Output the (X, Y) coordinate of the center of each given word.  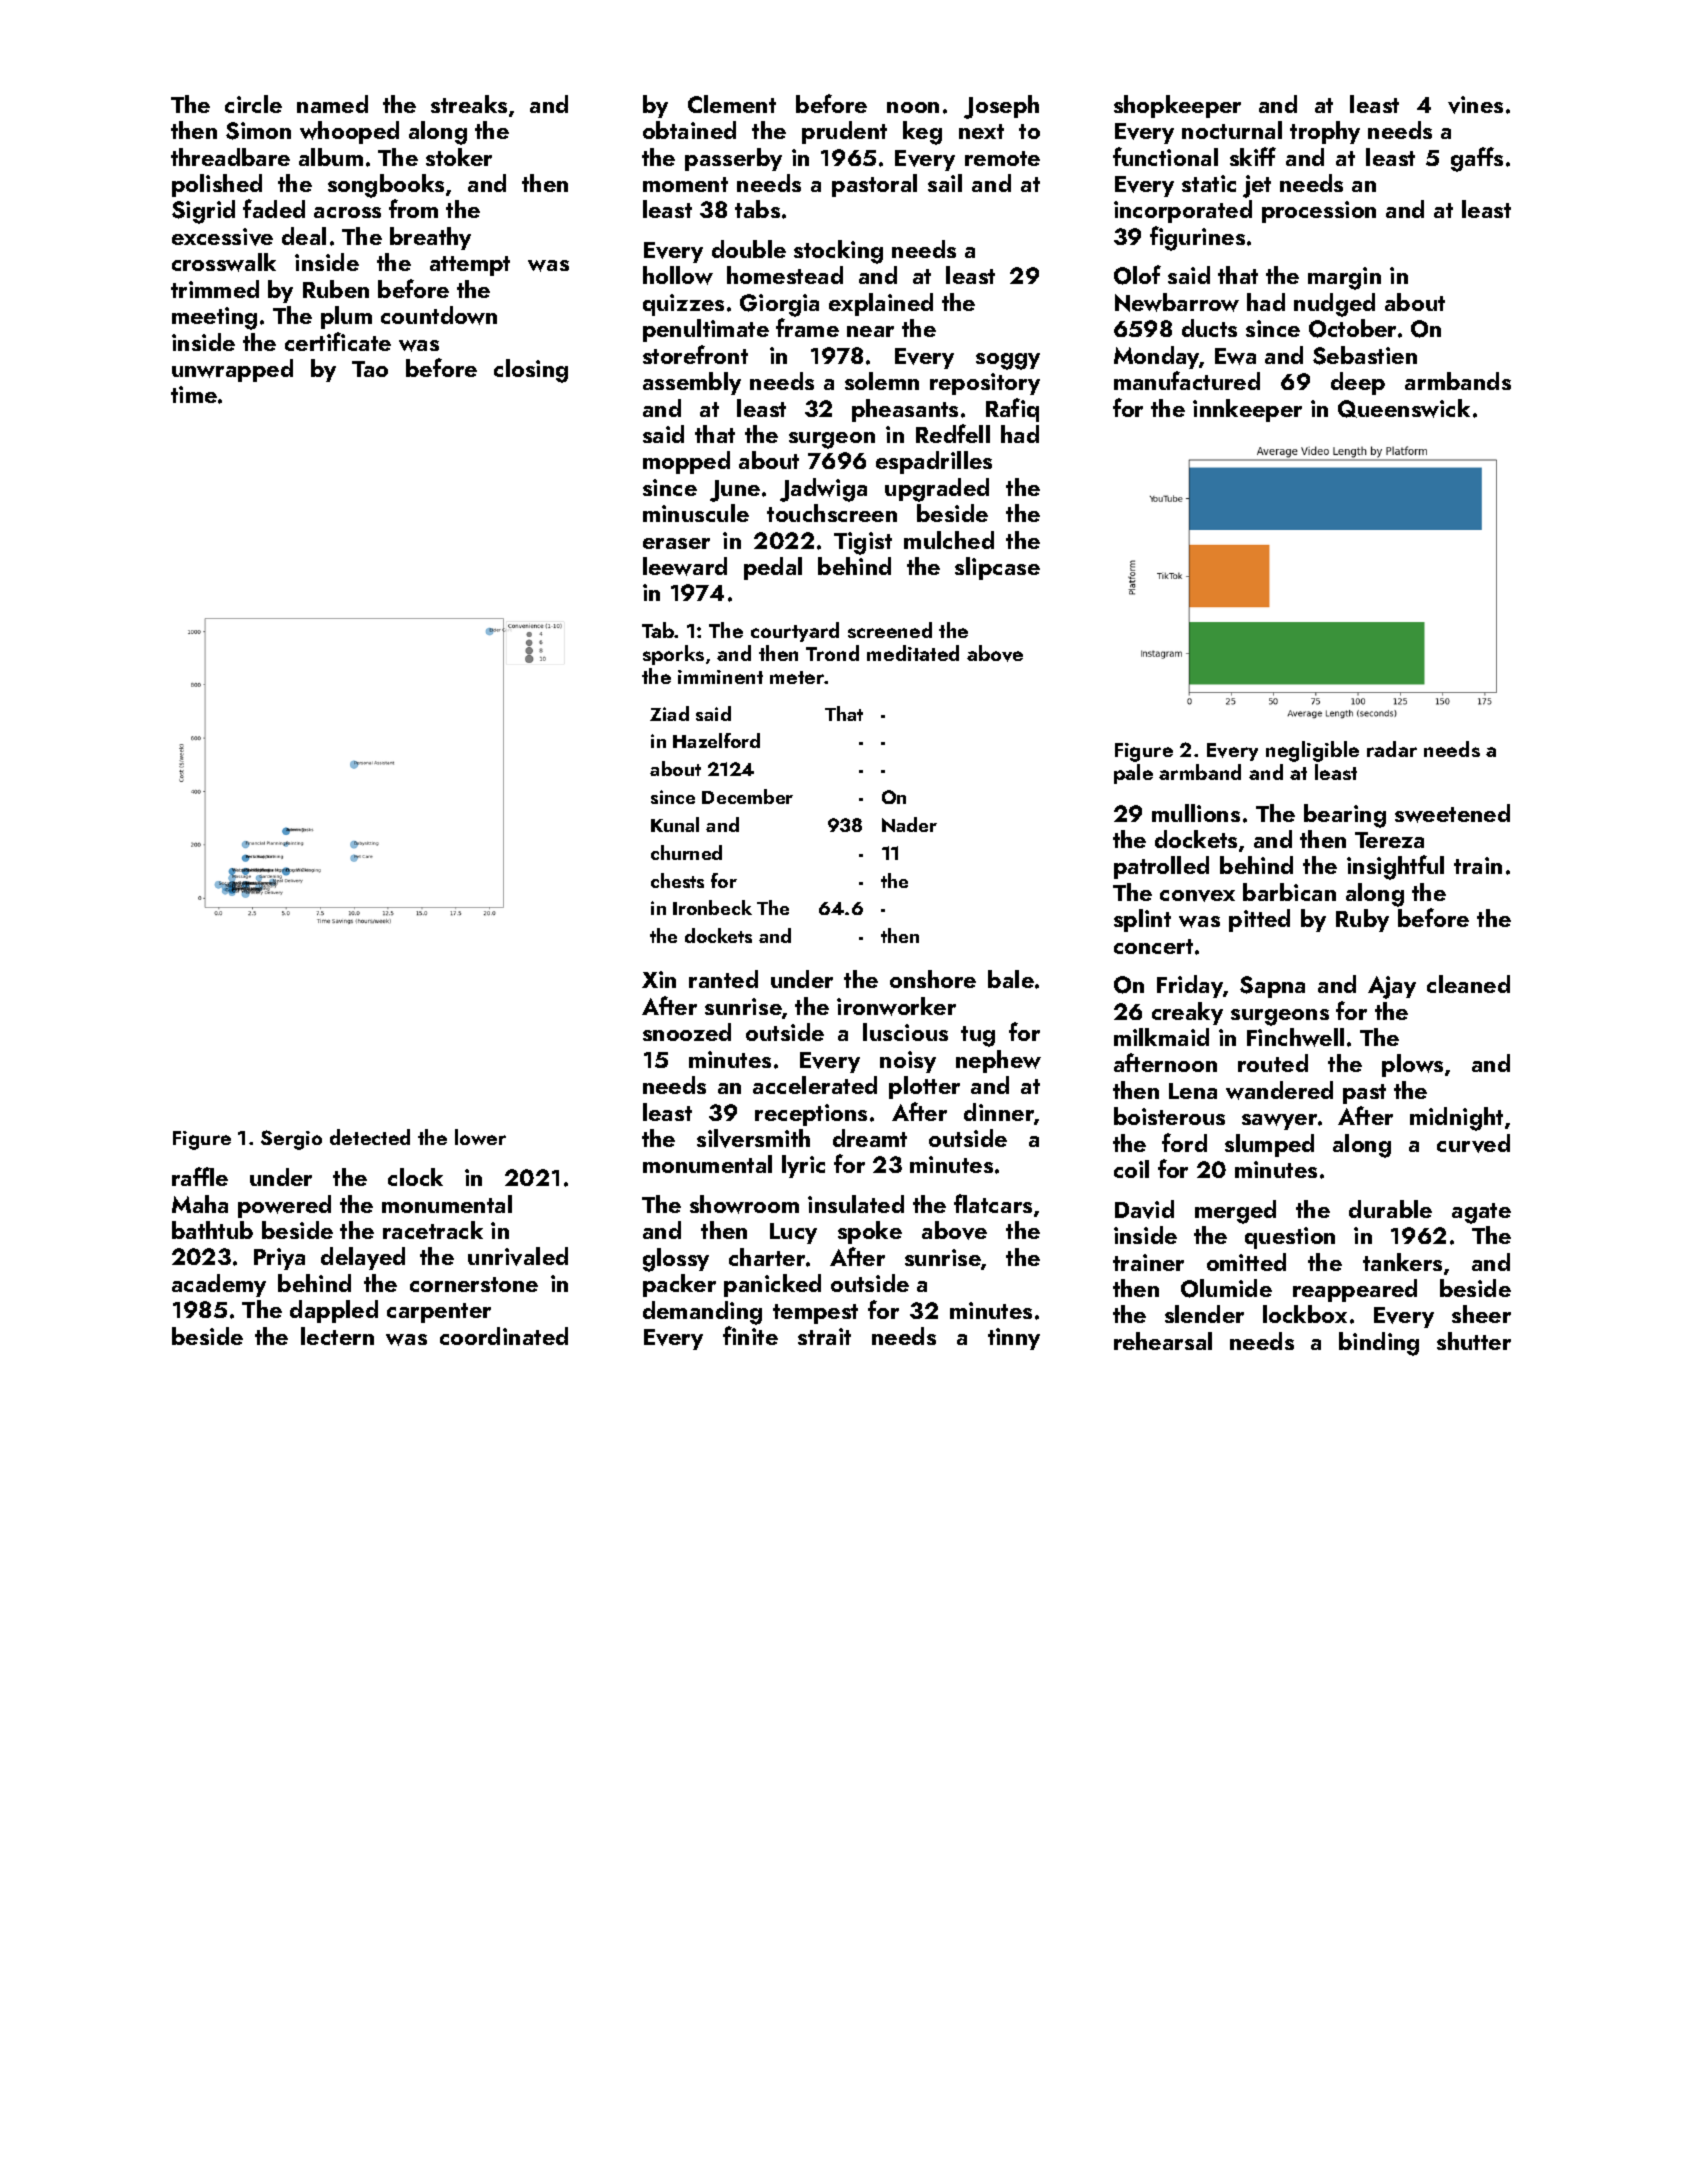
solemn (882, 381)
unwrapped (232, 370)
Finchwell (1295, 1037)
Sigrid (203, 212)
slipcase (997, 568)
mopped (686, 462)
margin (1344, 278)
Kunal (675, 824)
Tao (370, 369)
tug (978, 1036)
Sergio (291, 1140)
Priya (279, 1259)
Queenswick (1404, 408)
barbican (1289, 892)
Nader (909, 824)
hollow (678, 275)
